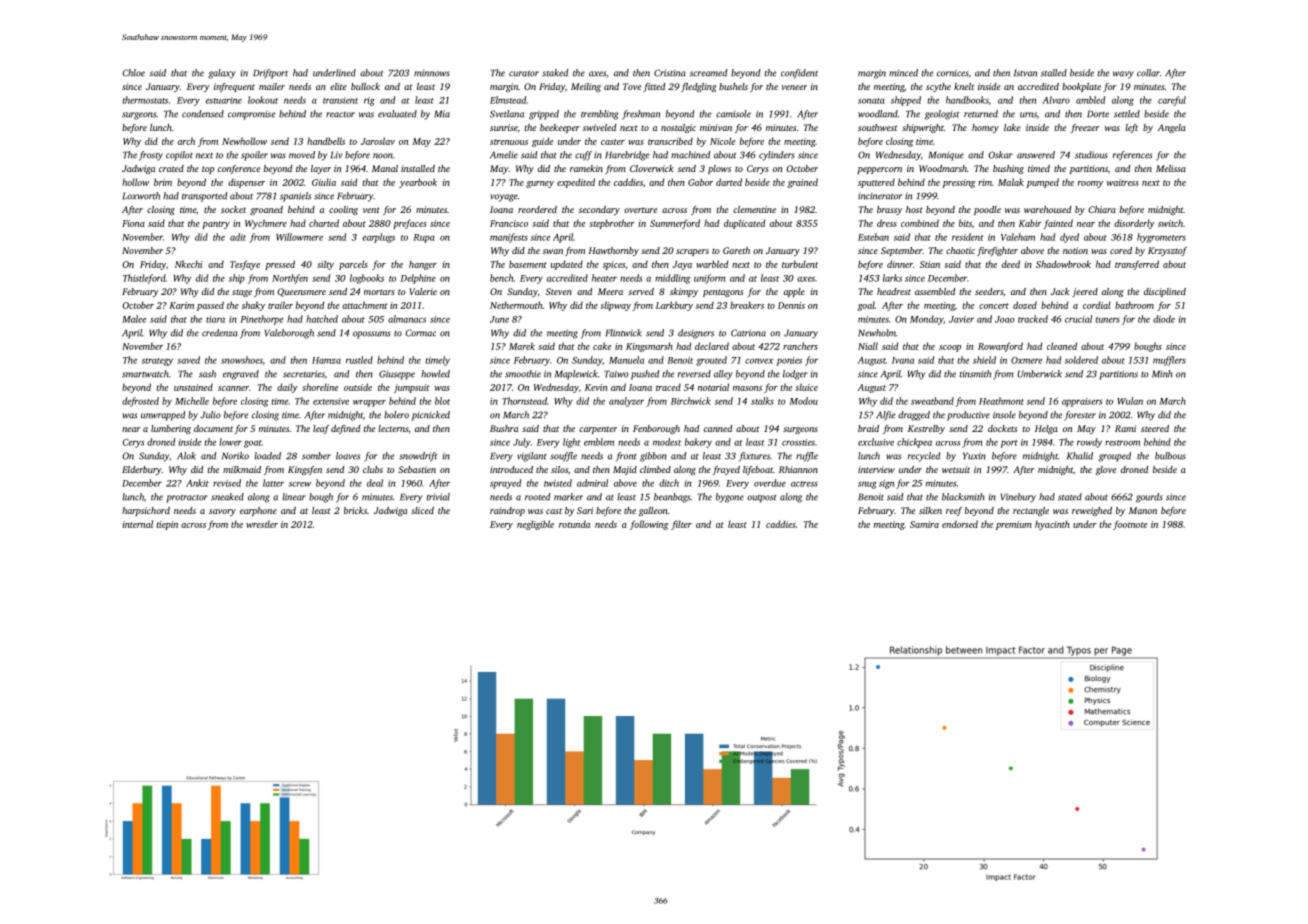 This page has height=924, width=1308. What do you see at coordinates (1025, 73) in the page?
I see `Istvan` at bounding box center [1025, 73].
